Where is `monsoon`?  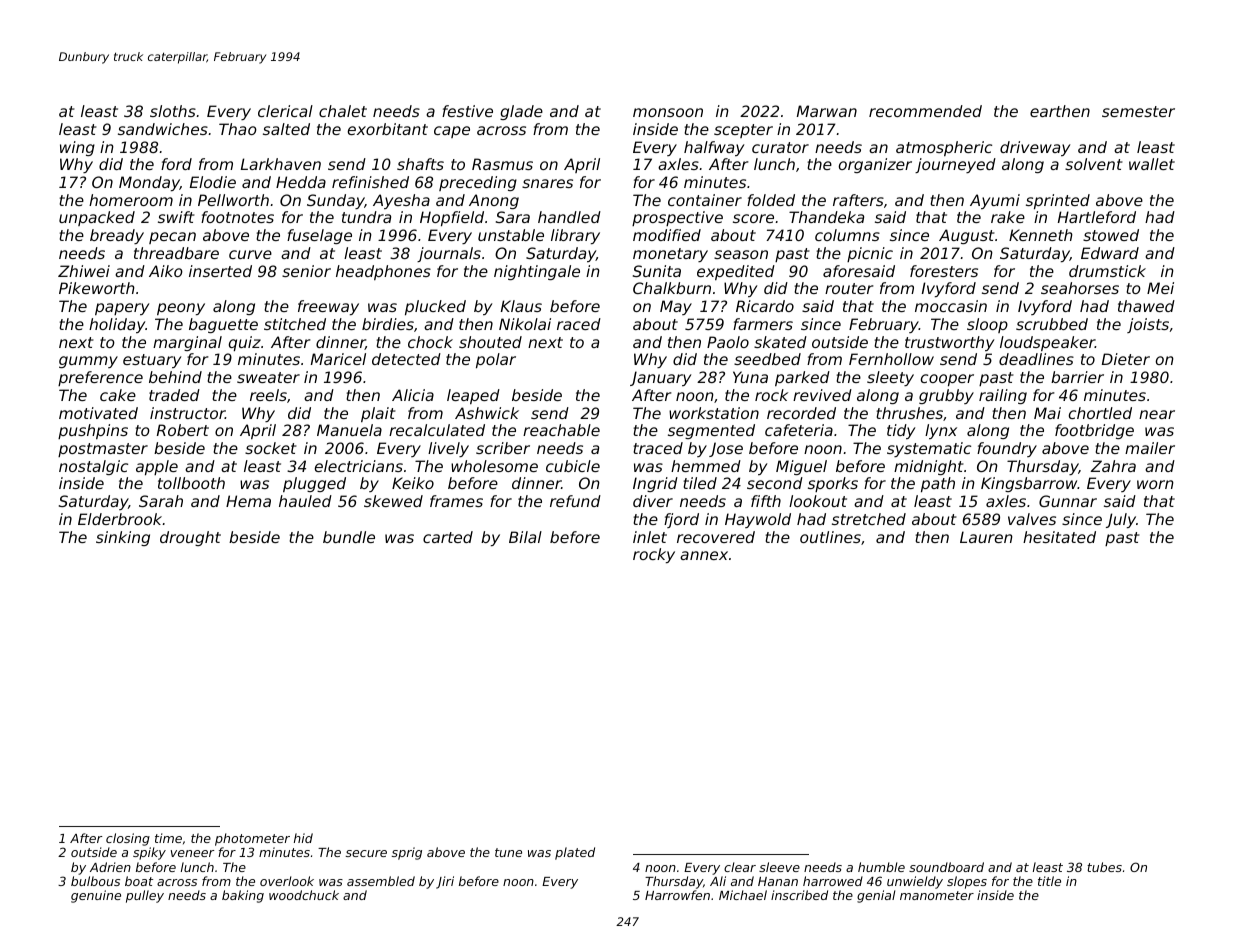 monsoon is located at coordinates (668, 112).
